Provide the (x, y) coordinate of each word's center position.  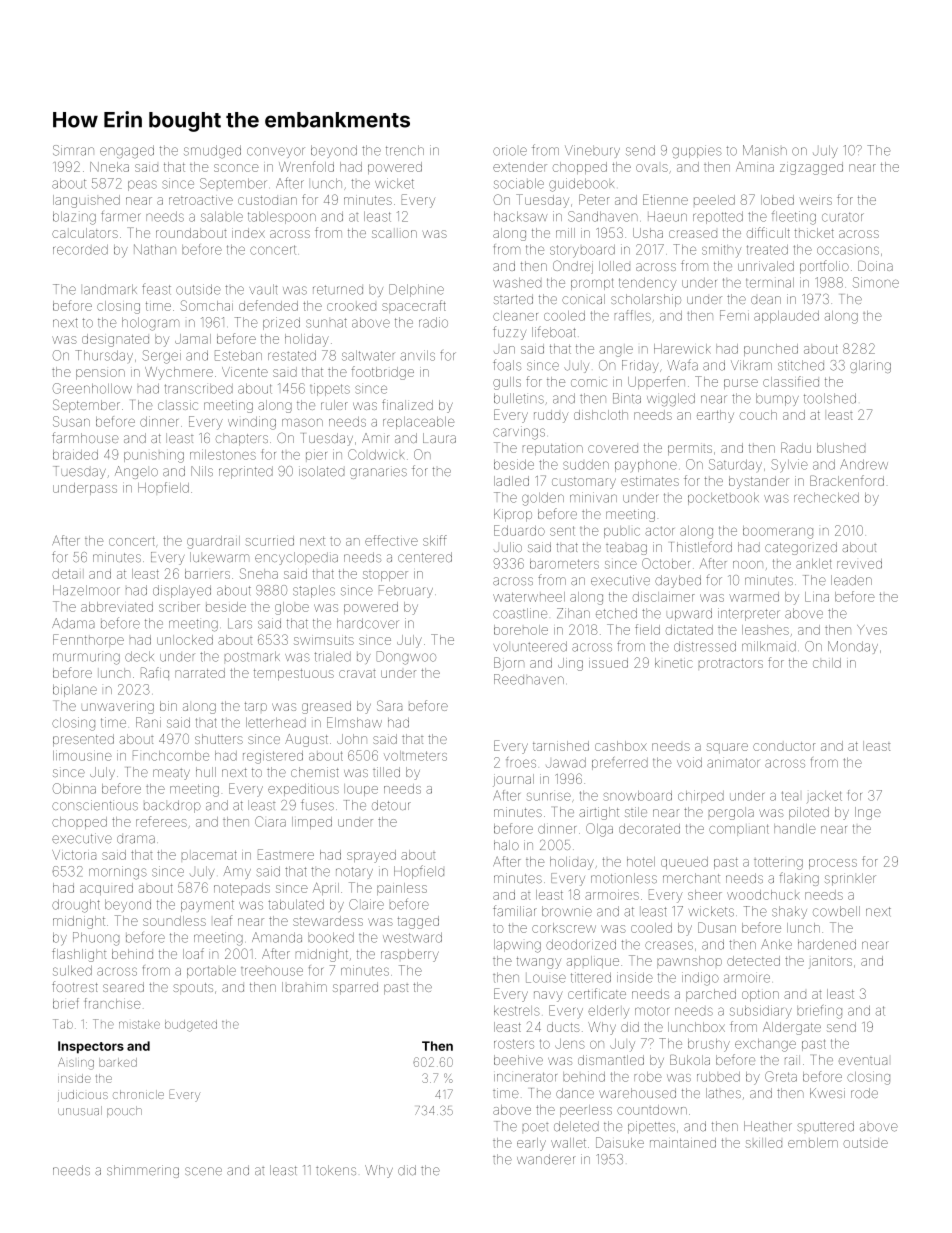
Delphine (416, 290)
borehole (521, 630)
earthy (715, 416)
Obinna (74, 788)
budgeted (191, 1026)
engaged (127, 152)
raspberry (410, 955)
